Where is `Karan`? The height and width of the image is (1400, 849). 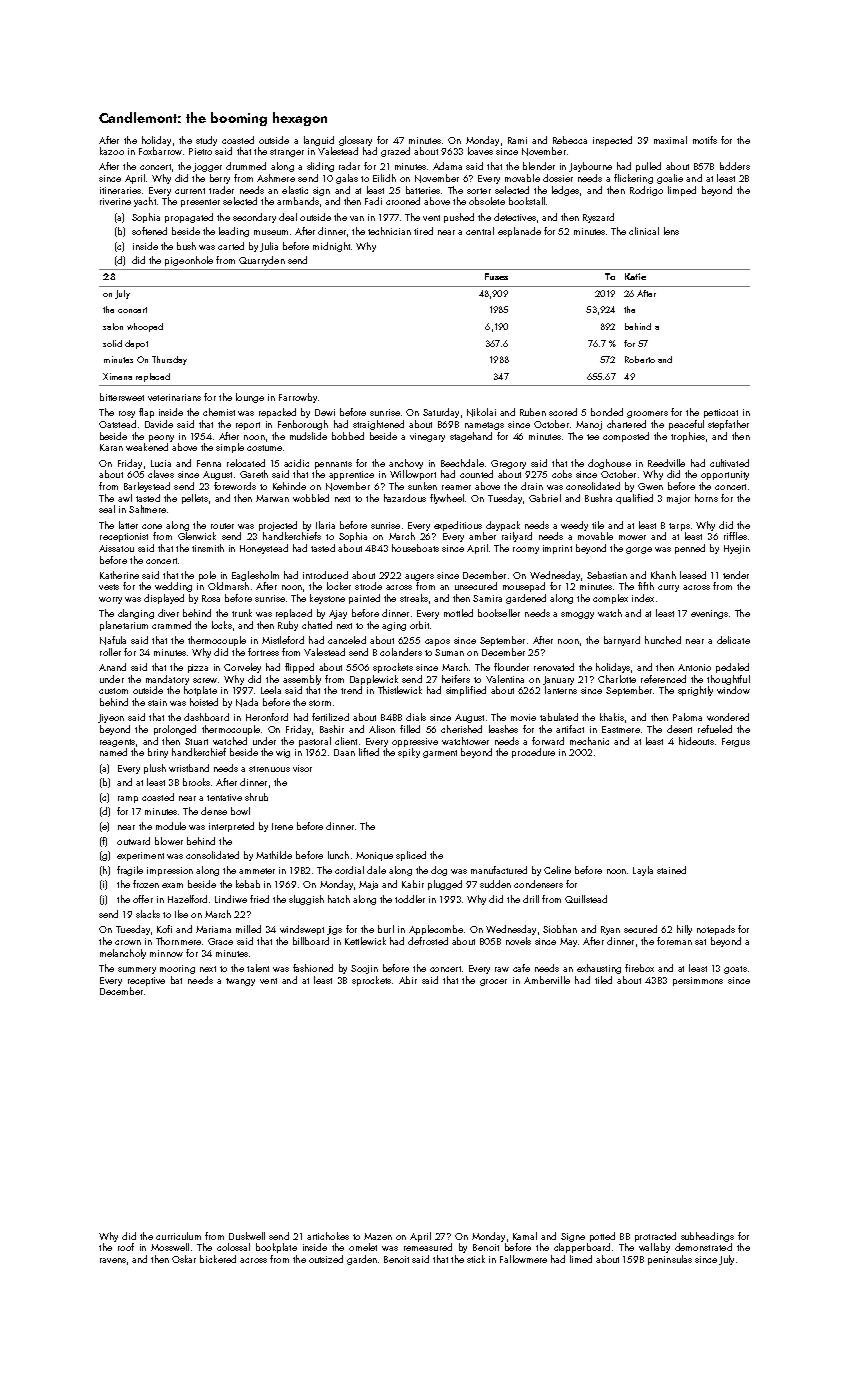 Karan is located at coordinates (111, 447).
